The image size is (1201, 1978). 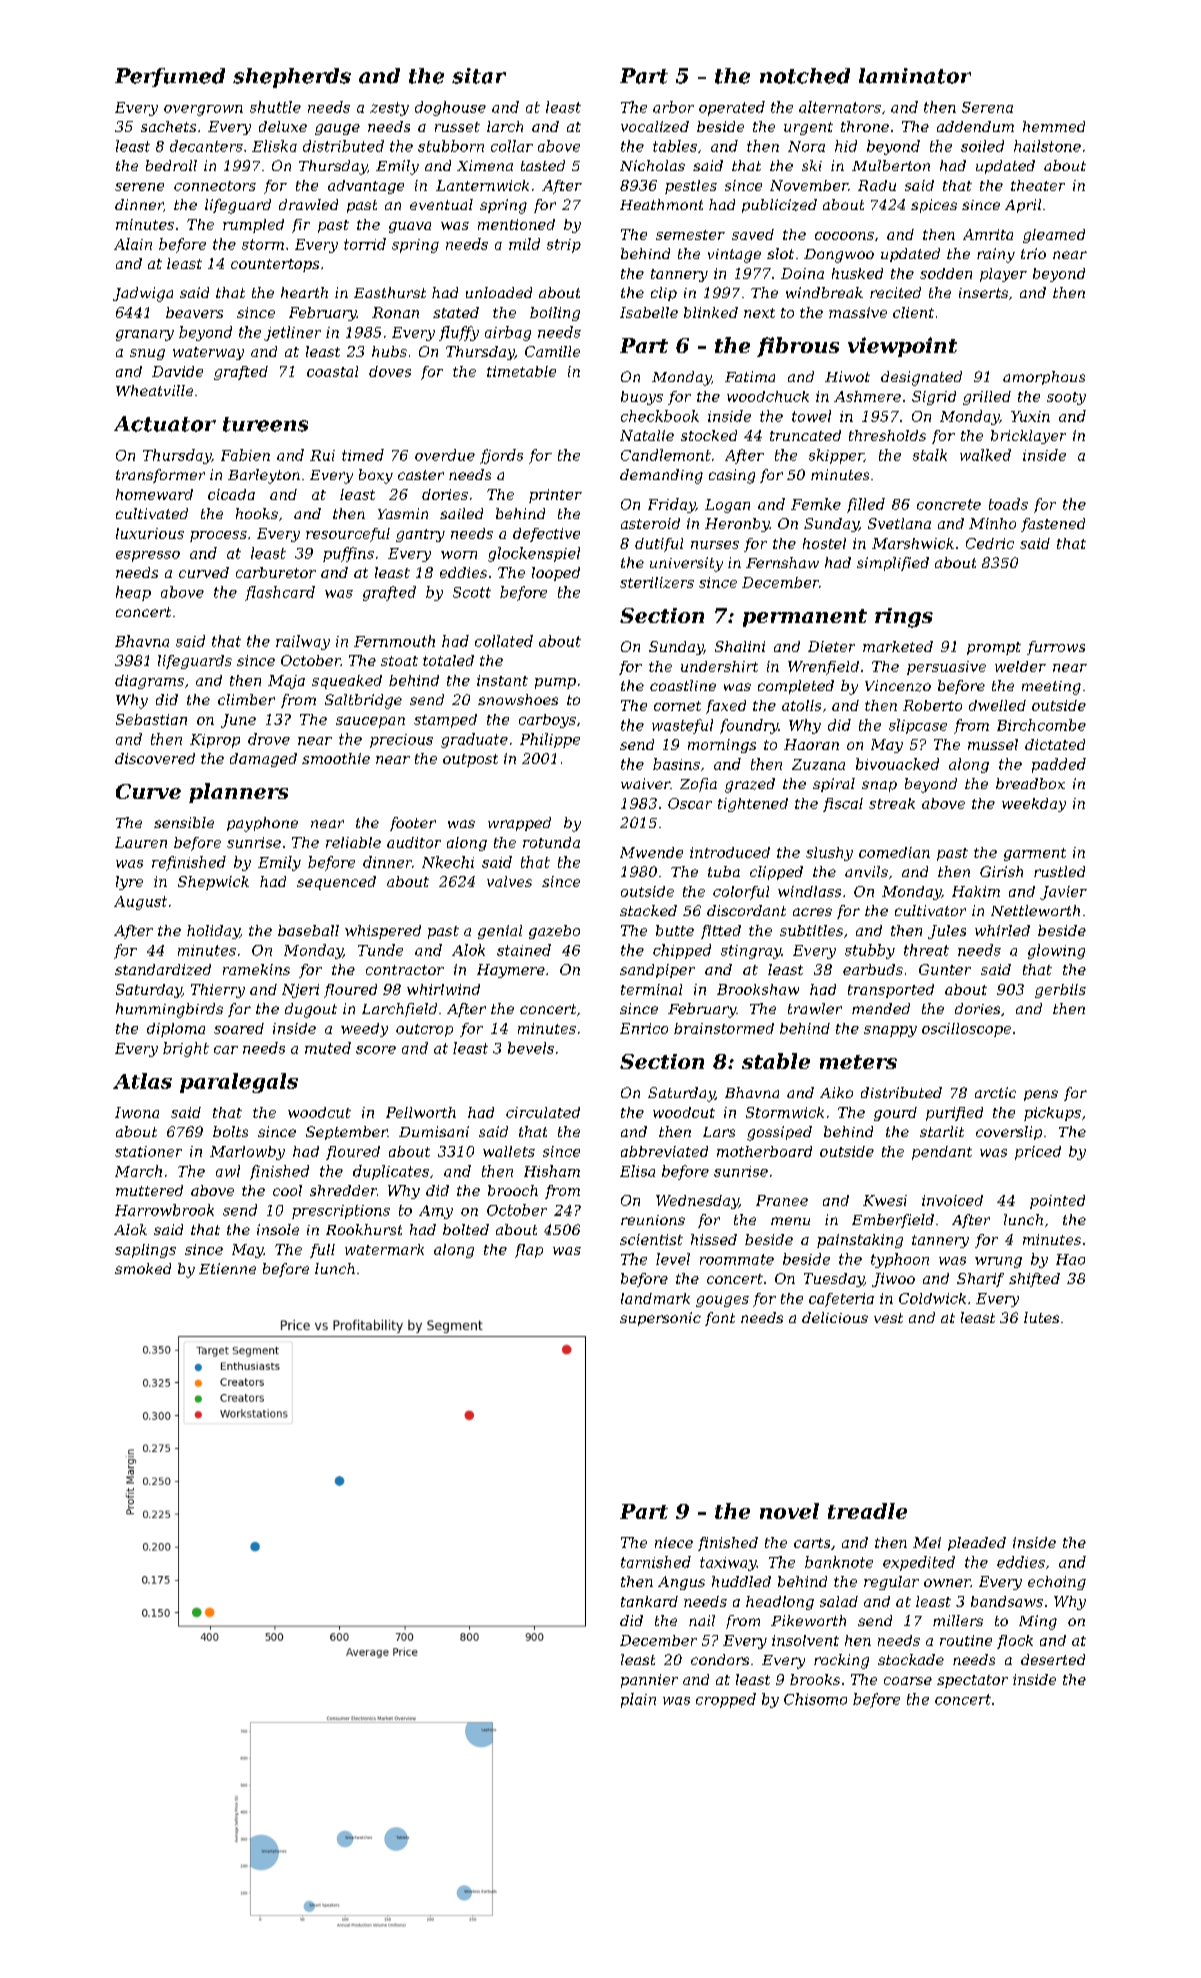 What do you see at coordinates (638, 1700) in the screenshot?
I see `plain` at bounding box center [638, 1700].
